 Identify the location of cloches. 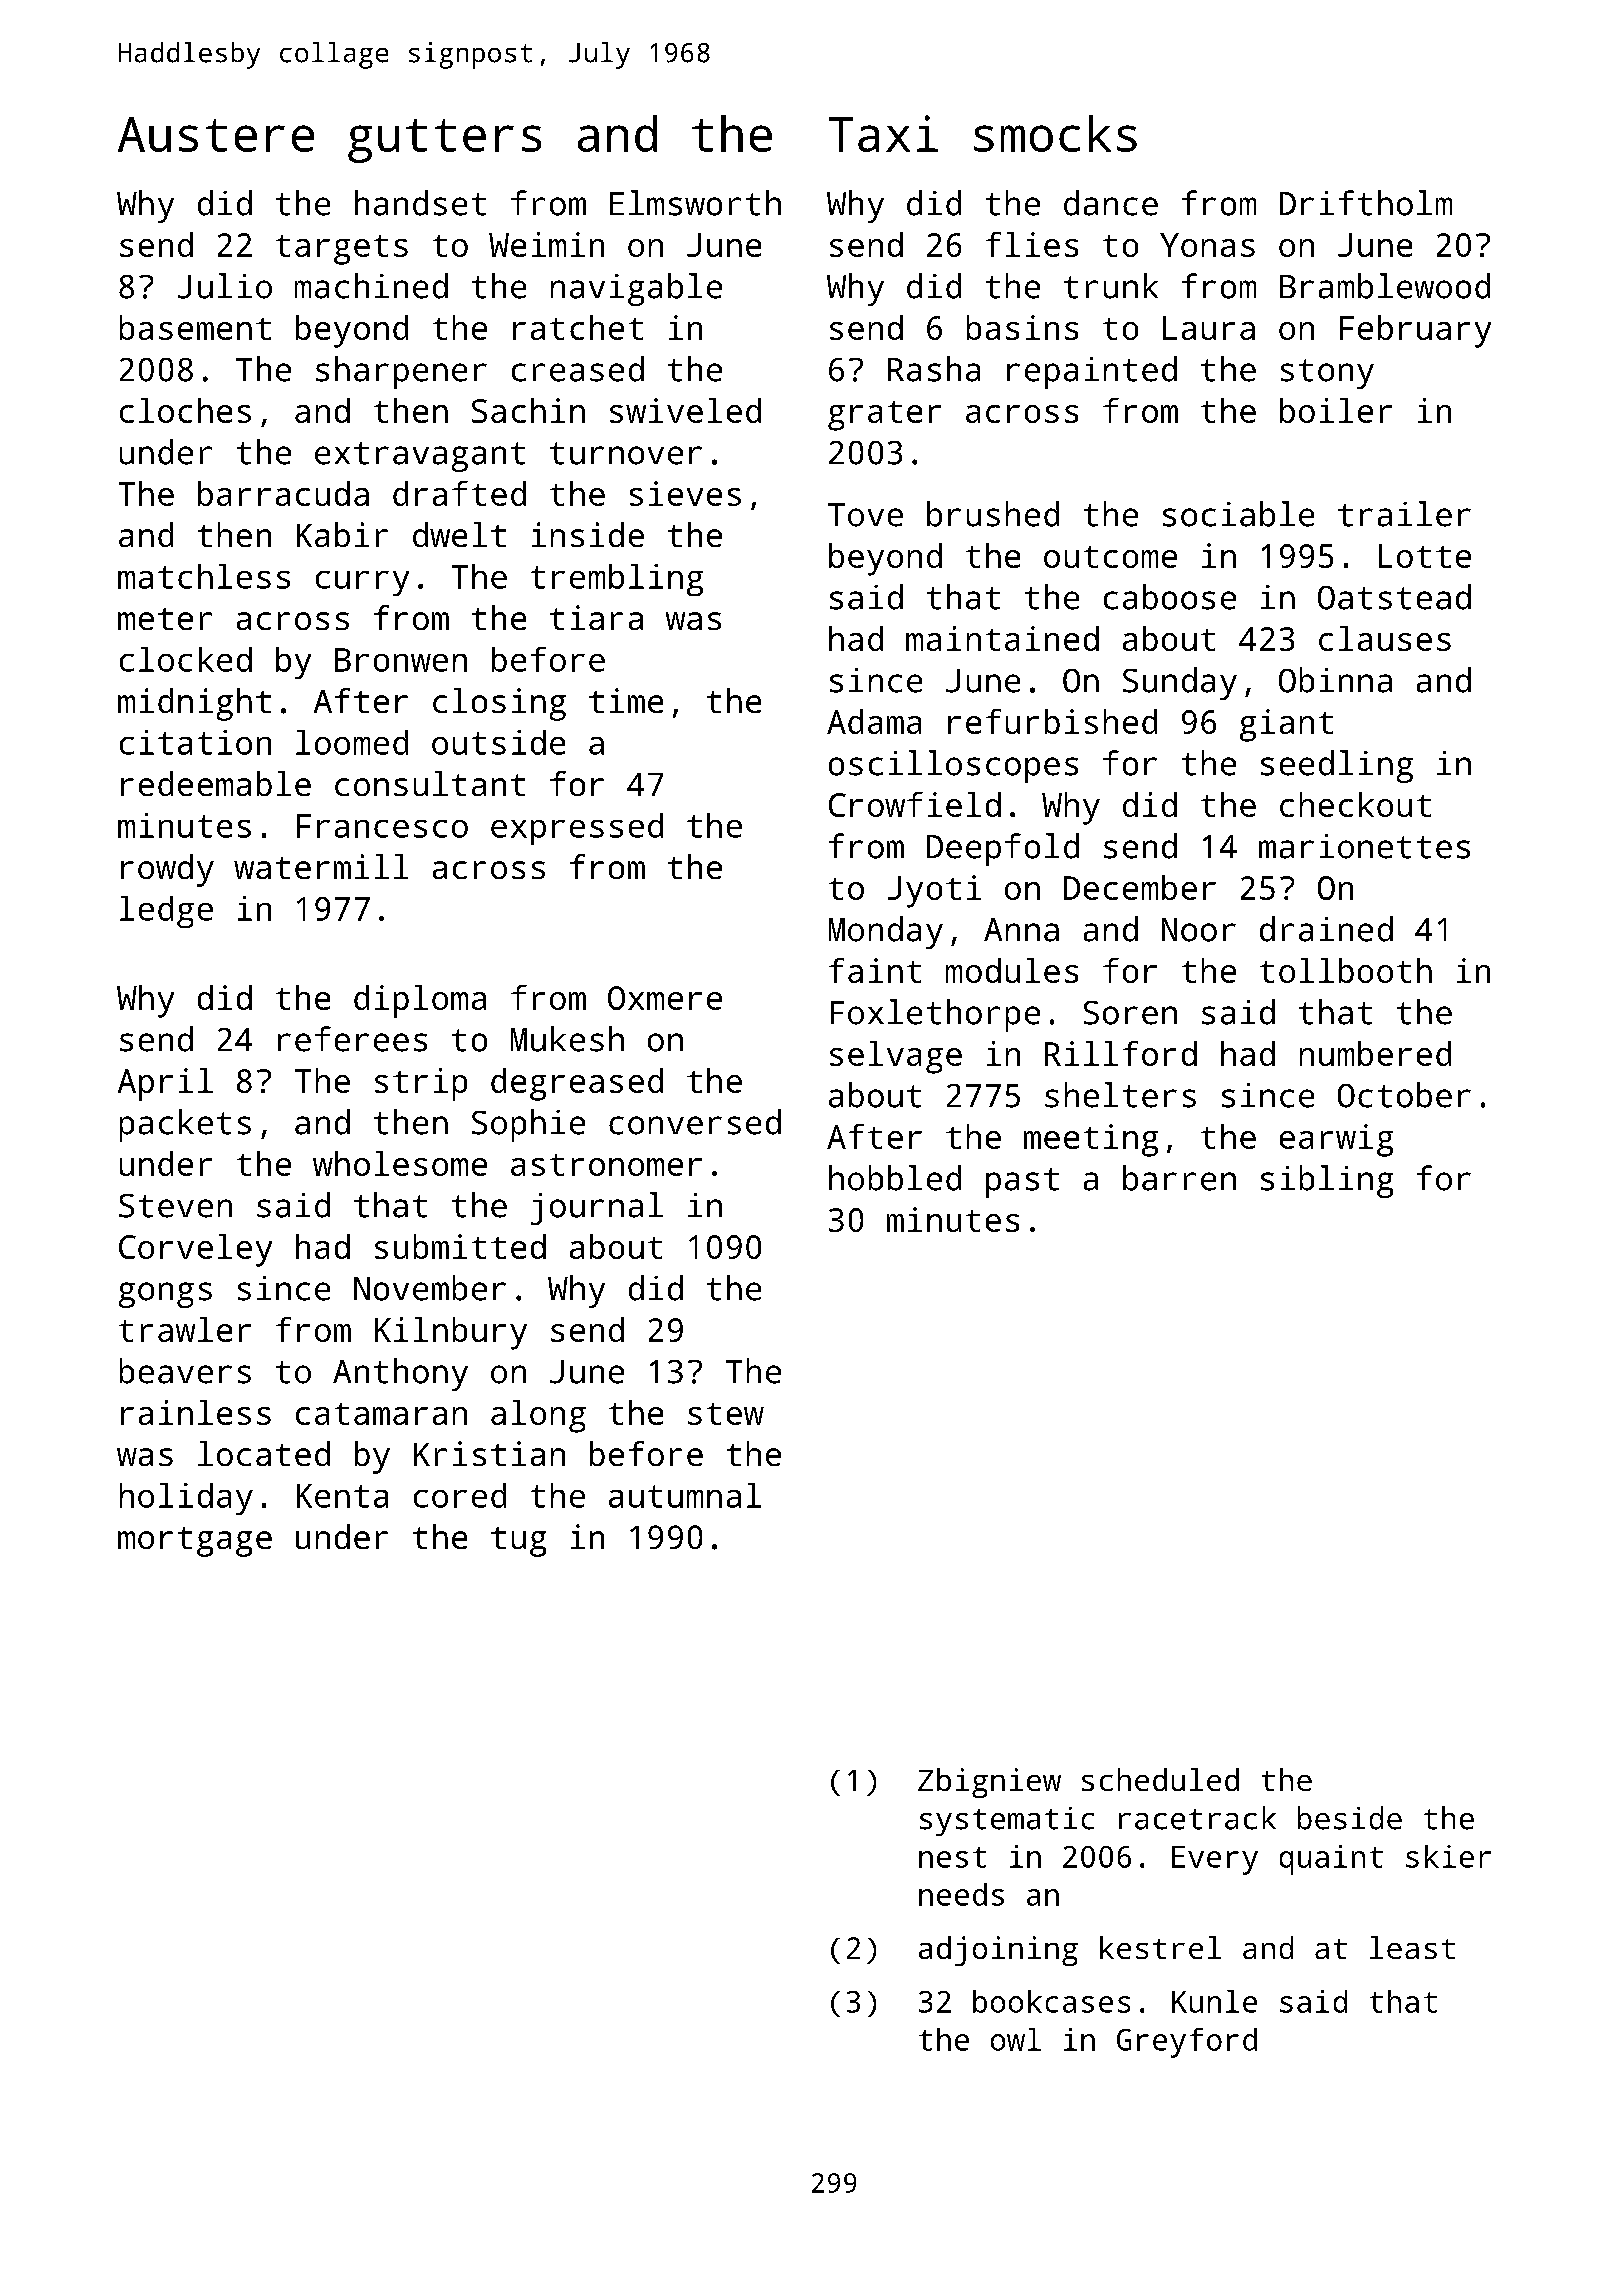
(185, 410).
